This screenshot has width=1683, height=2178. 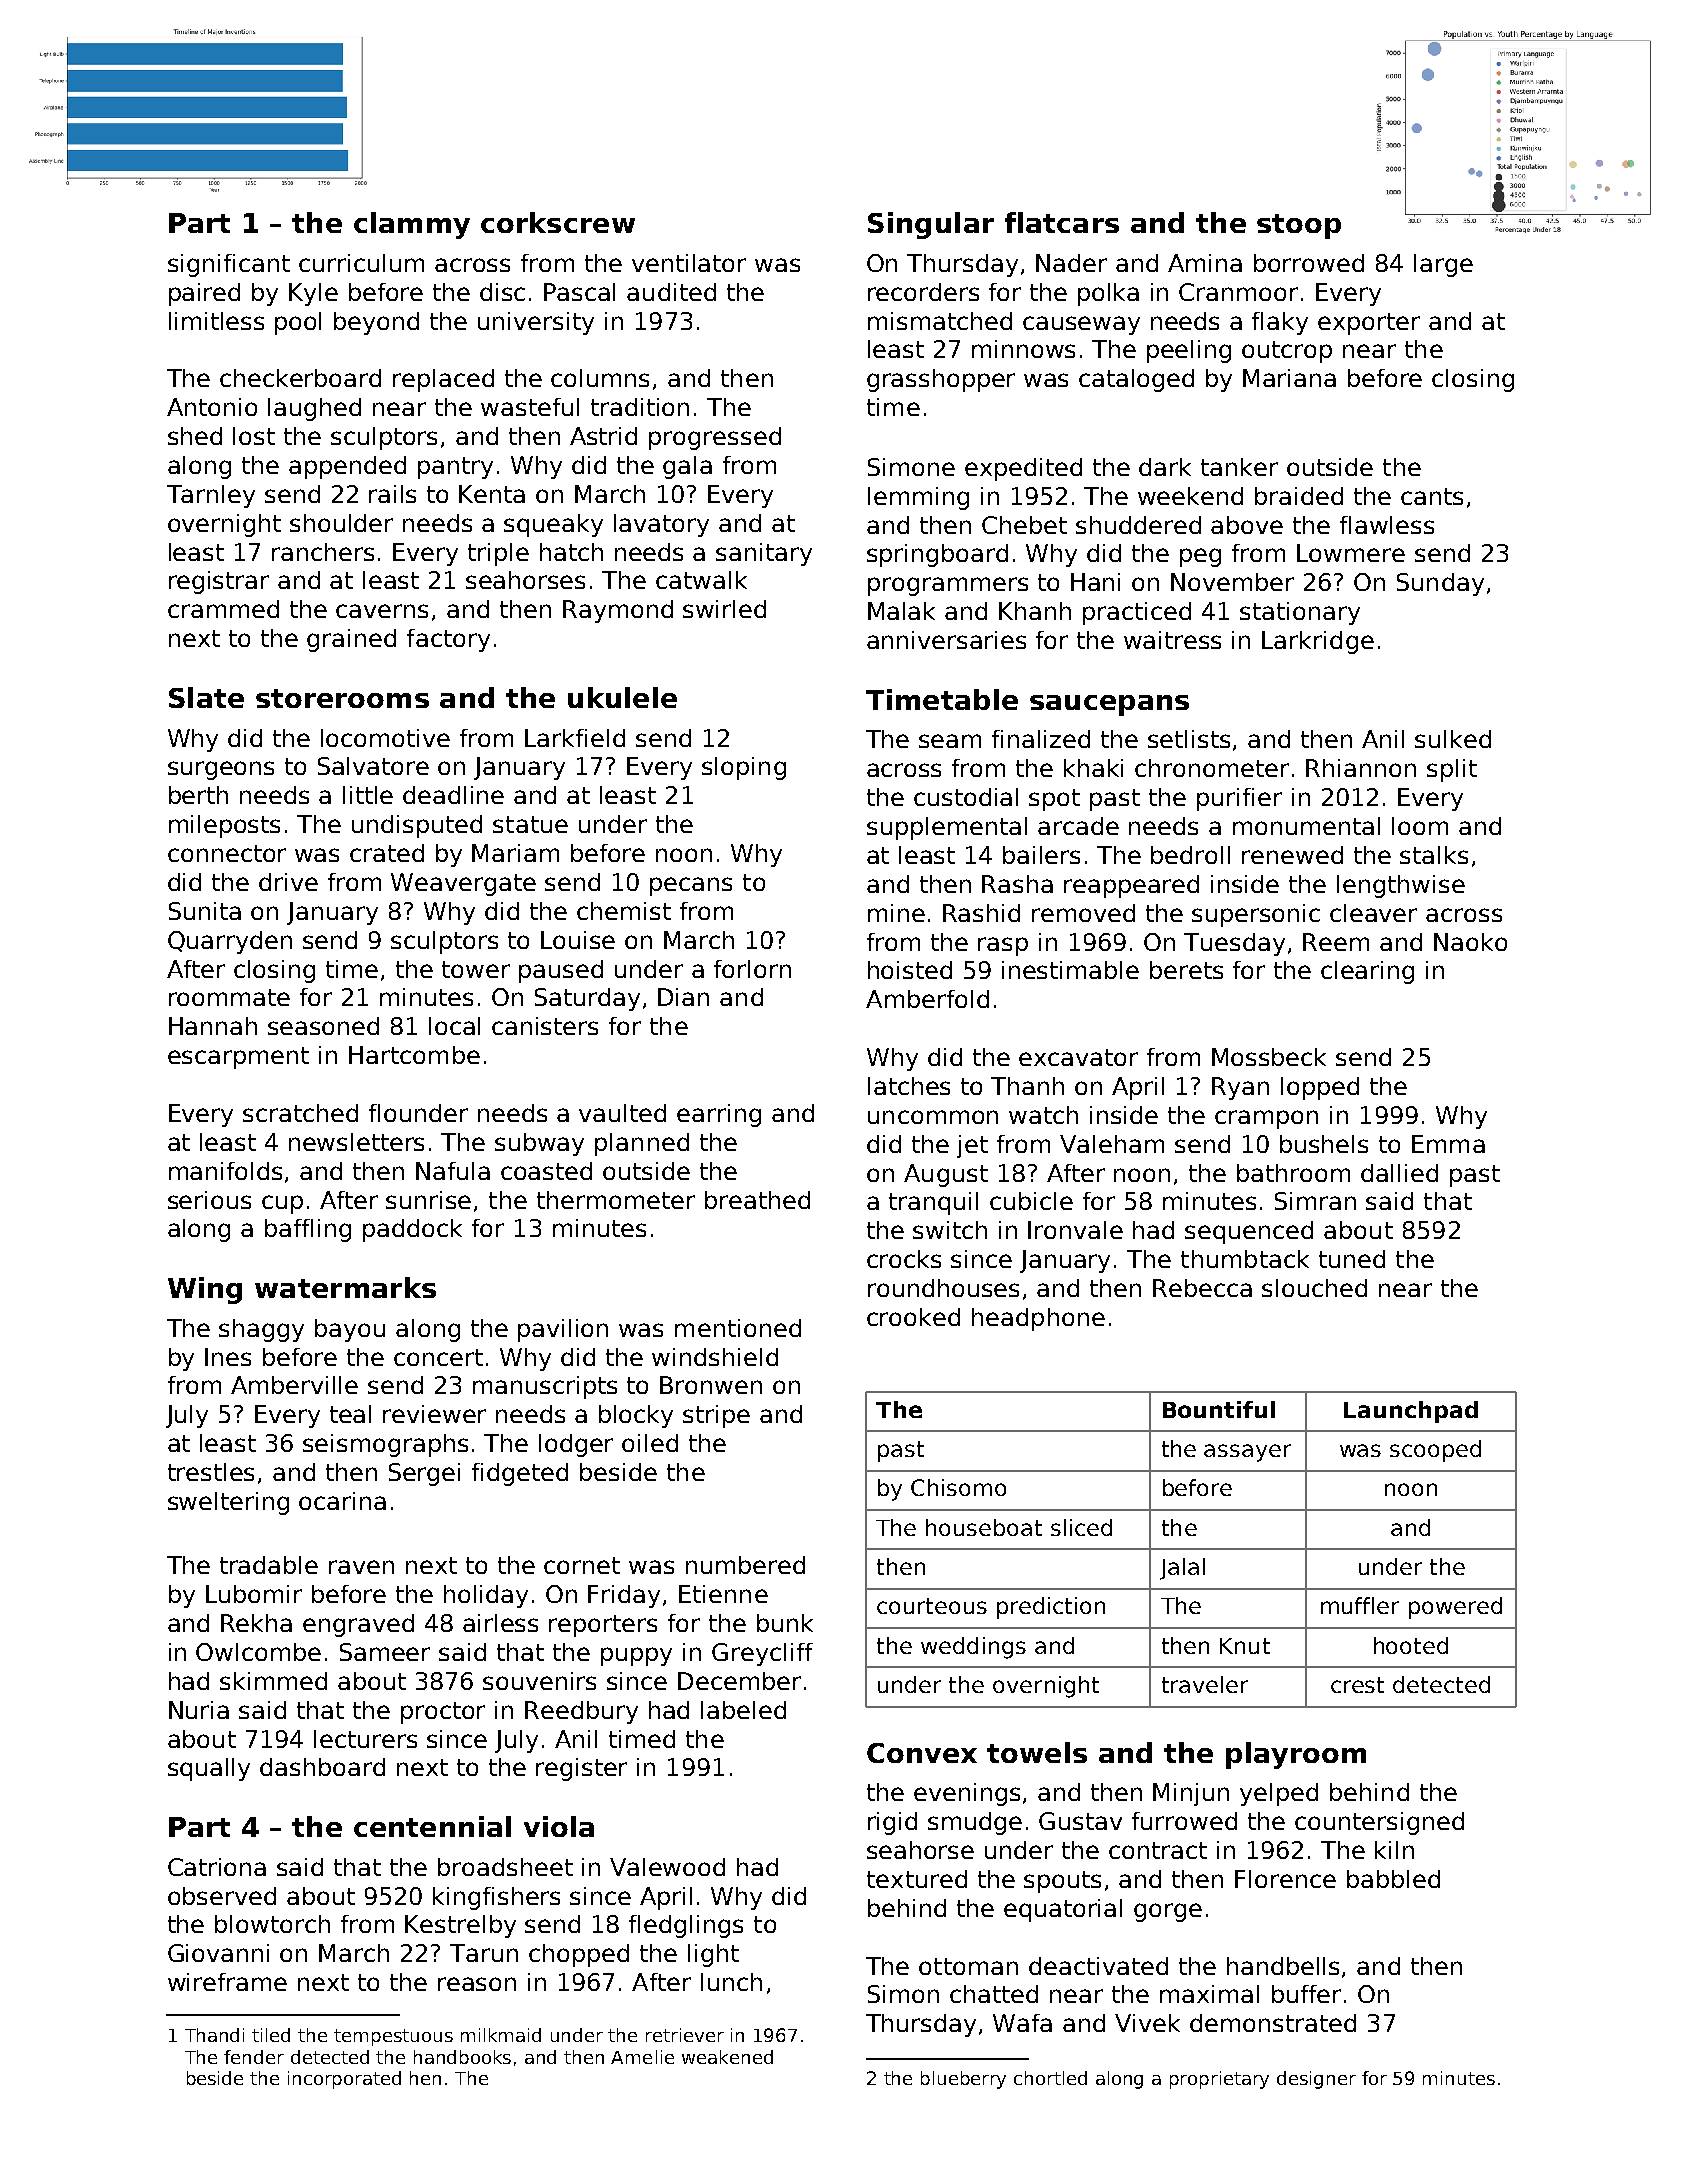 What do you see at coordinates (727, 2057) in the screenshot?
I see `weakened` at bounding box center [727, 2057].
